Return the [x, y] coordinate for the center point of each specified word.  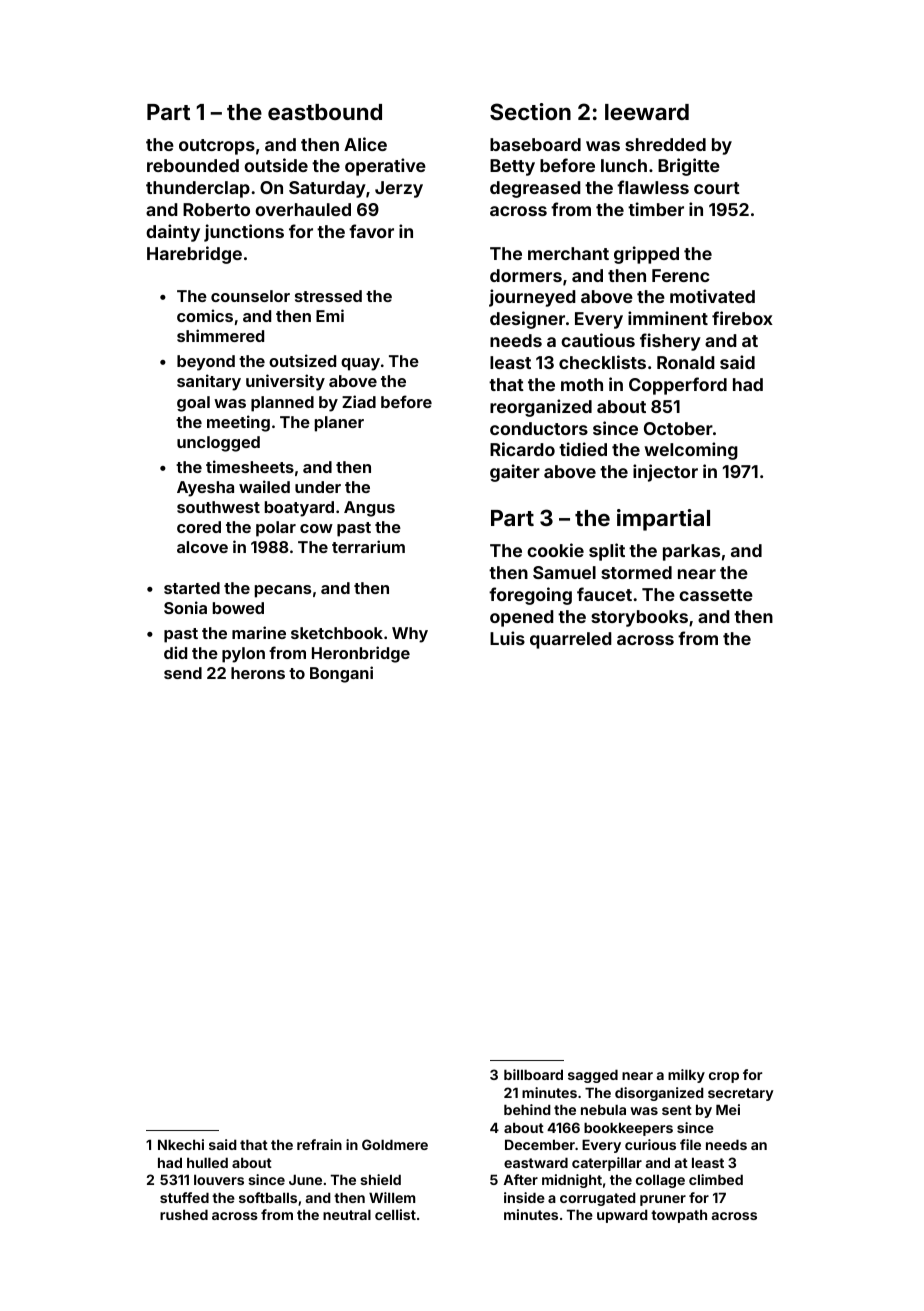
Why [410, 635]
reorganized [541, 408]
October [678, 428]
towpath [679, 1216]
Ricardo [522, 449]
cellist [395, 1214]
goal [193, 404]
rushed [184, 1214]
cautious [598, 340]
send [183, 673]
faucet [604, 594]
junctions [244, 233]
